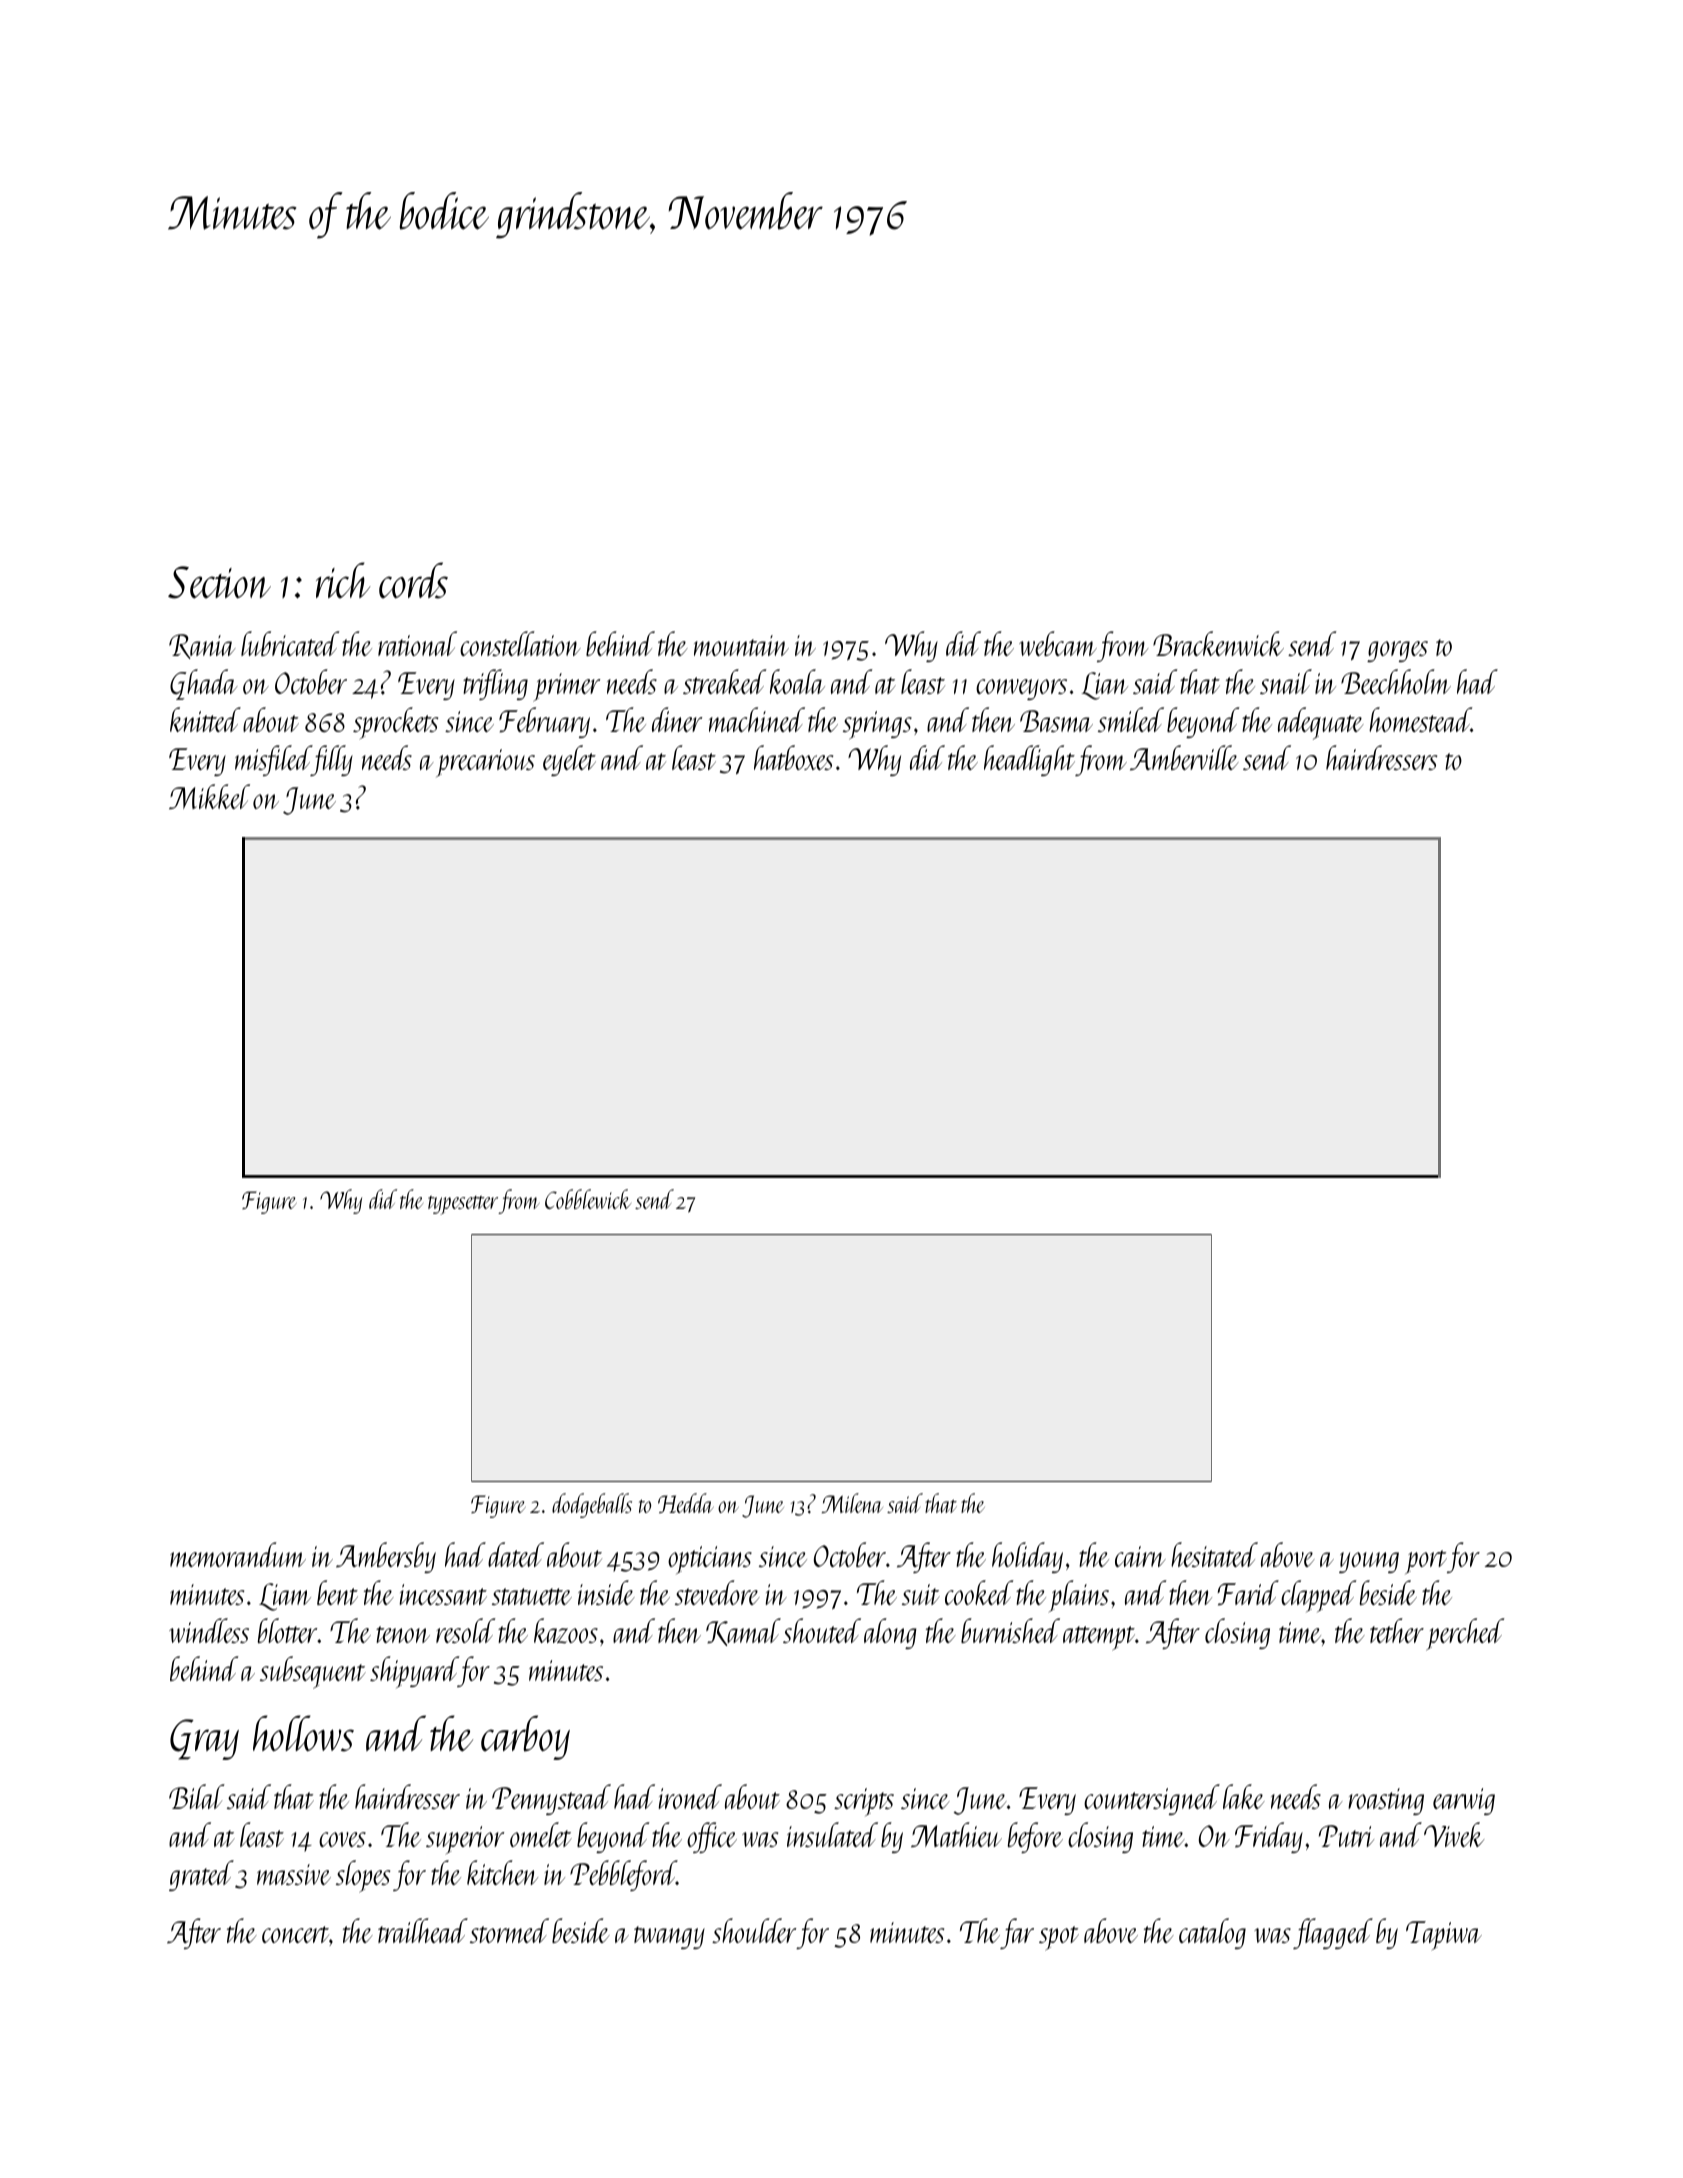 The height and width of the screenshot is (2178, 1683). Describe the element at coordinates (413, 580) in the screenshot. I see `cords` at that location.
